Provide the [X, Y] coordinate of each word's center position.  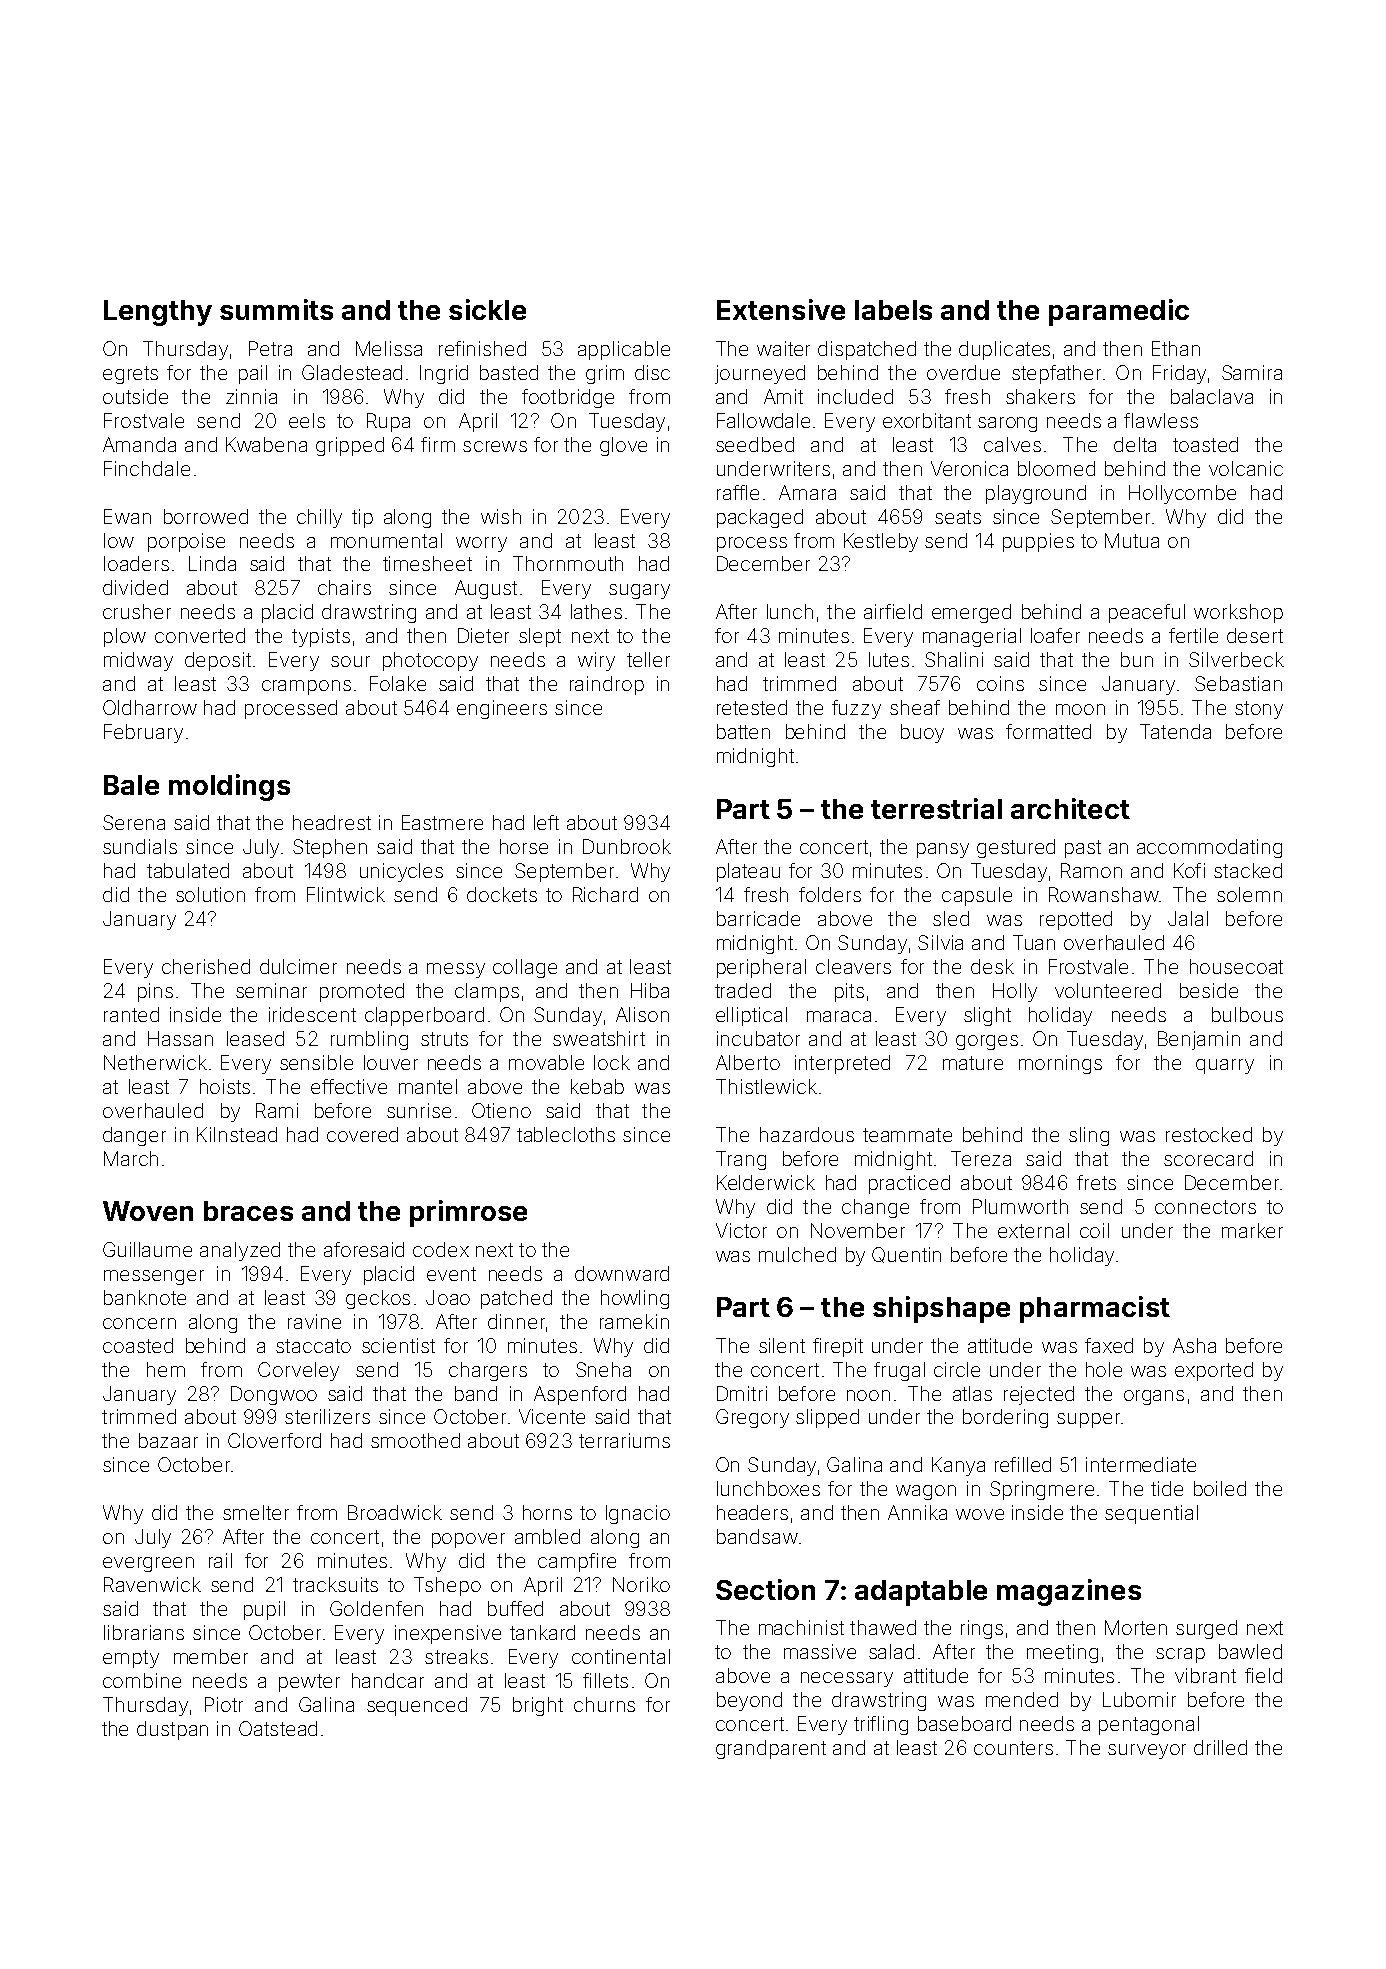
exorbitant [927, 420]
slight [987, 1016]
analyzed [240, 1251]
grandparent [771, 1749]
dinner [516, 1321]
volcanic [1246, 468]
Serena [134, 822]
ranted [131, 1014]
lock [612, 1062]
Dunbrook [627, 846]
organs [1154, 1397]
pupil [264, 1610]
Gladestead [352, 372]
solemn [1249, 894]
